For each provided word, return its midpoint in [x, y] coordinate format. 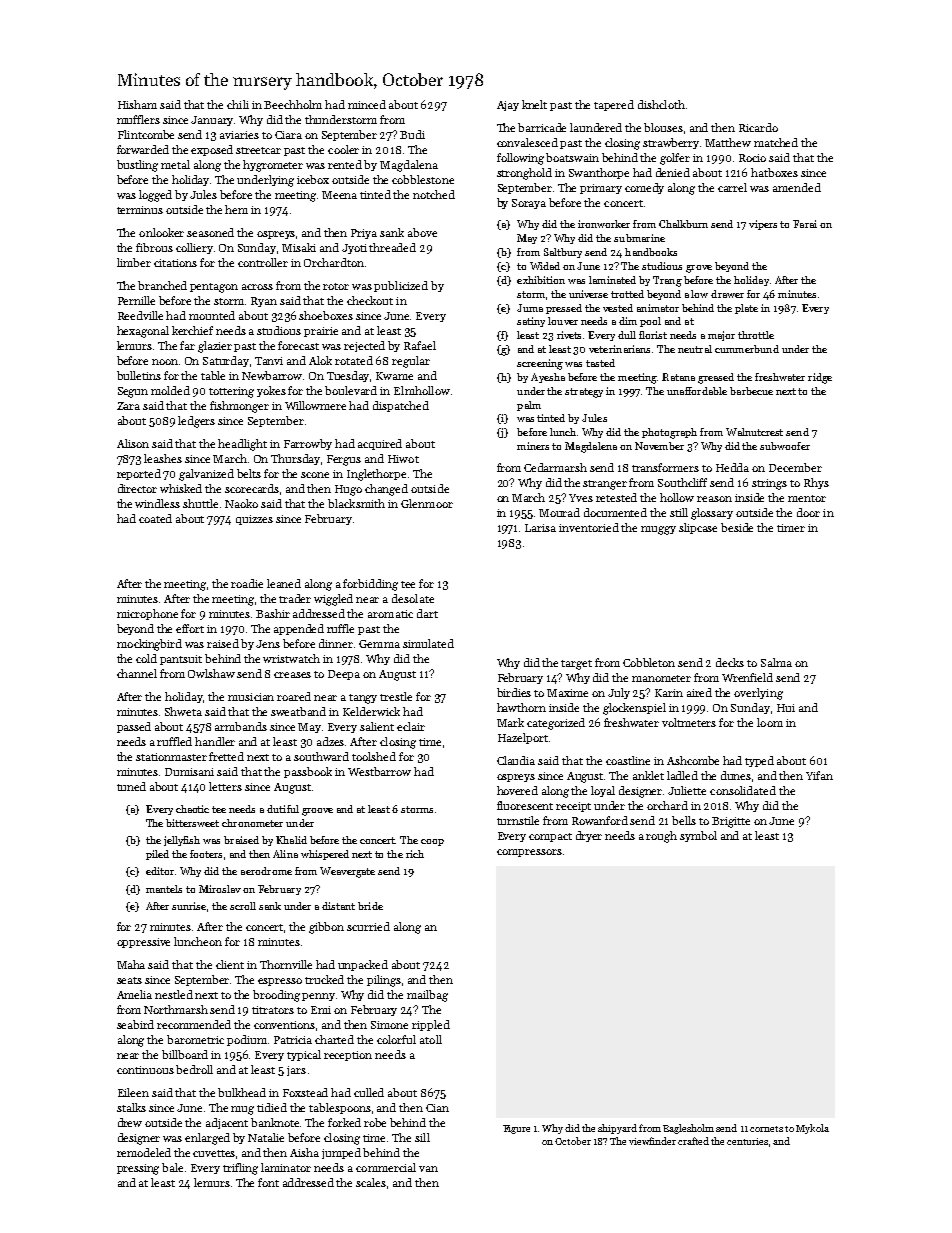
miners [533, 446]
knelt [534, 104]
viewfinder [652, 1141]
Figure [516, 1129]
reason [714, 499]
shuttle [200, 503]
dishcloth [661, 104]
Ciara [288, 135]
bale [172, 1167]
